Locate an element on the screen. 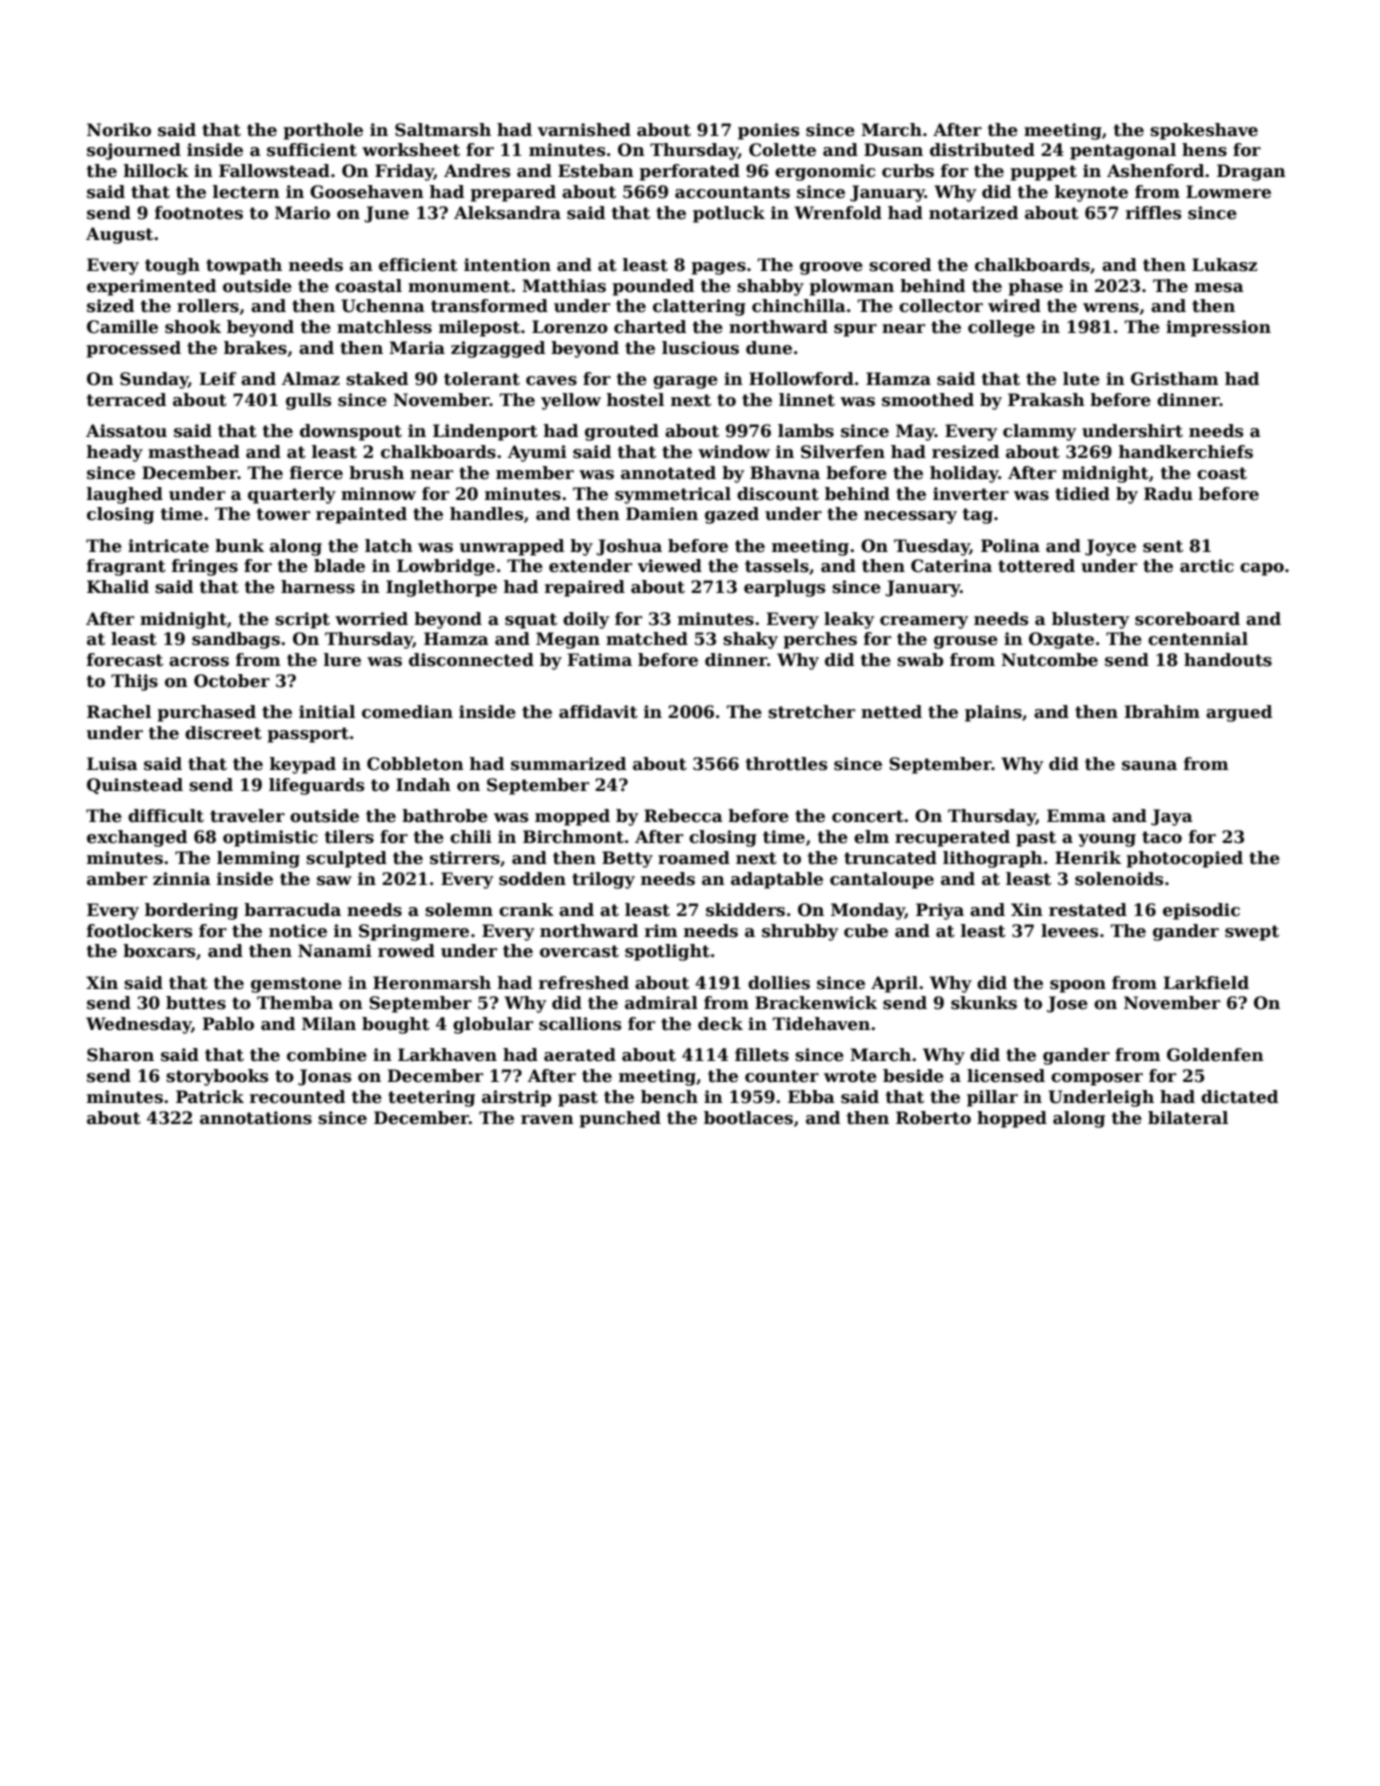  swept is located at coordinates (1252, 933).
